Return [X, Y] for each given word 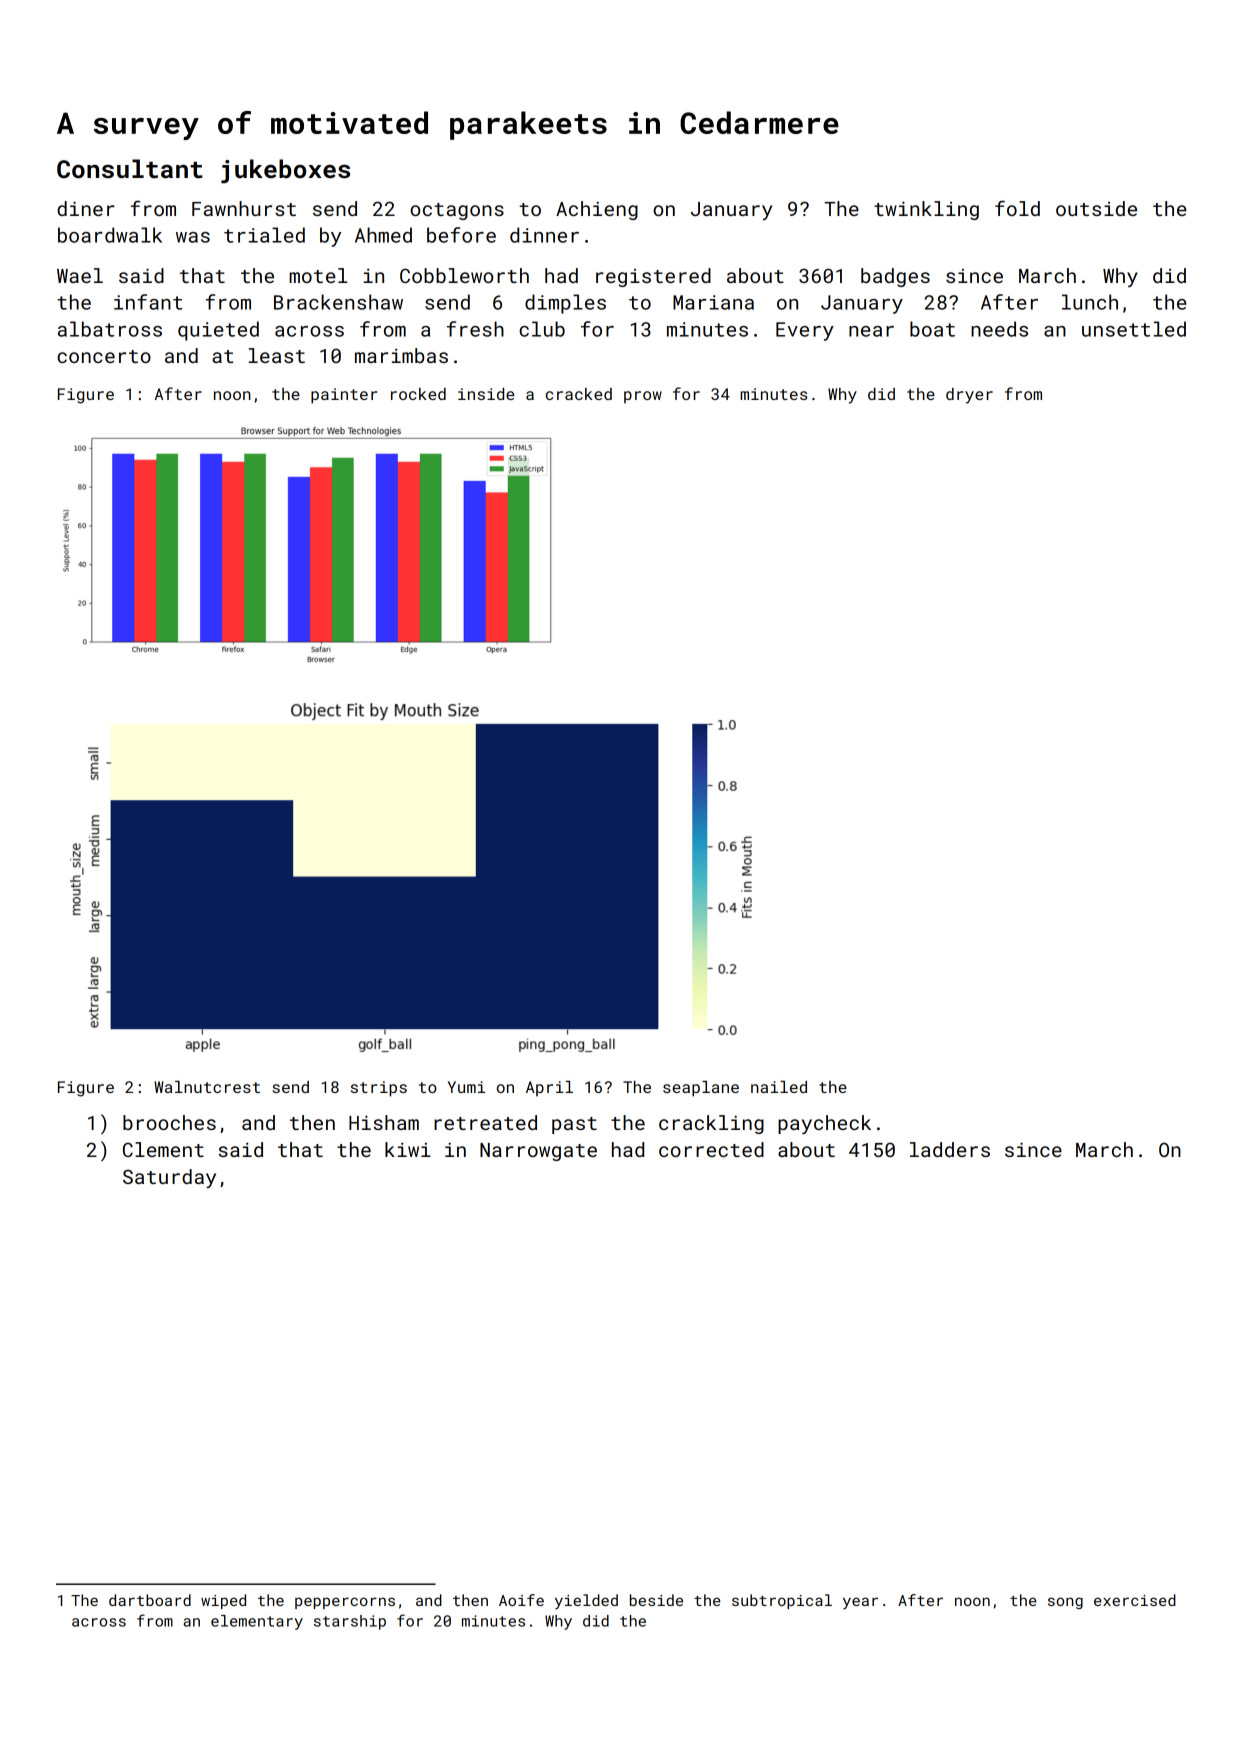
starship [350, 1622]
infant [148, 302]
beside [656, 1600]
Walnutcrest [207, 1087]
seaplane [701, 1089]
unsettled [1134, 329]
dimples [565, 304]
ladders [950, 1149]
